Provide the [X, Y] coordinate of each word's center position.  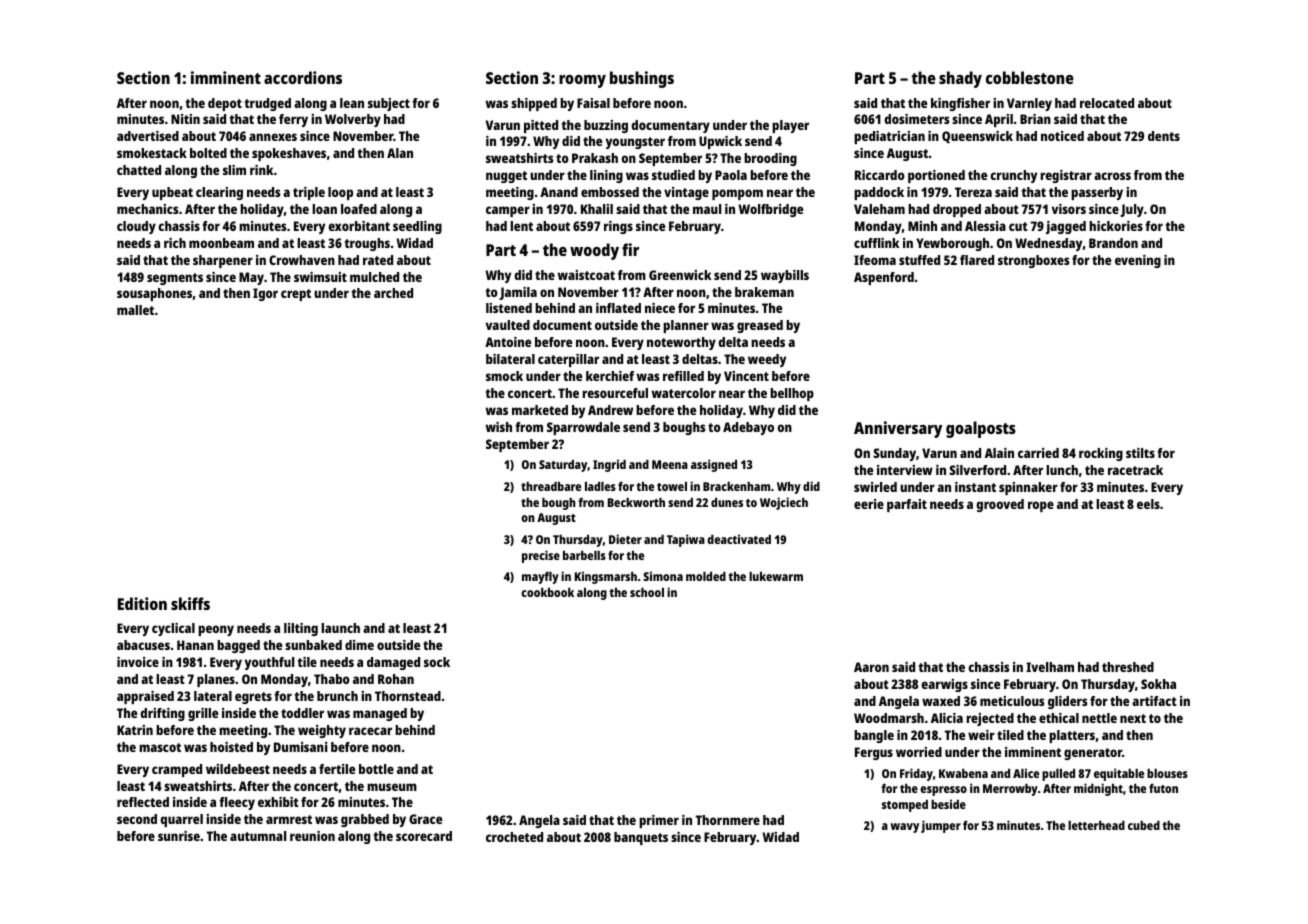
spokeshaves [289, 154]
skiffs [190, 603]
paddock [879, 193]
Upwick [720, 142]
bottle [376, 769]
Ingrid [609, 465]
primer [659, 821]
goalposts [981, 429]
